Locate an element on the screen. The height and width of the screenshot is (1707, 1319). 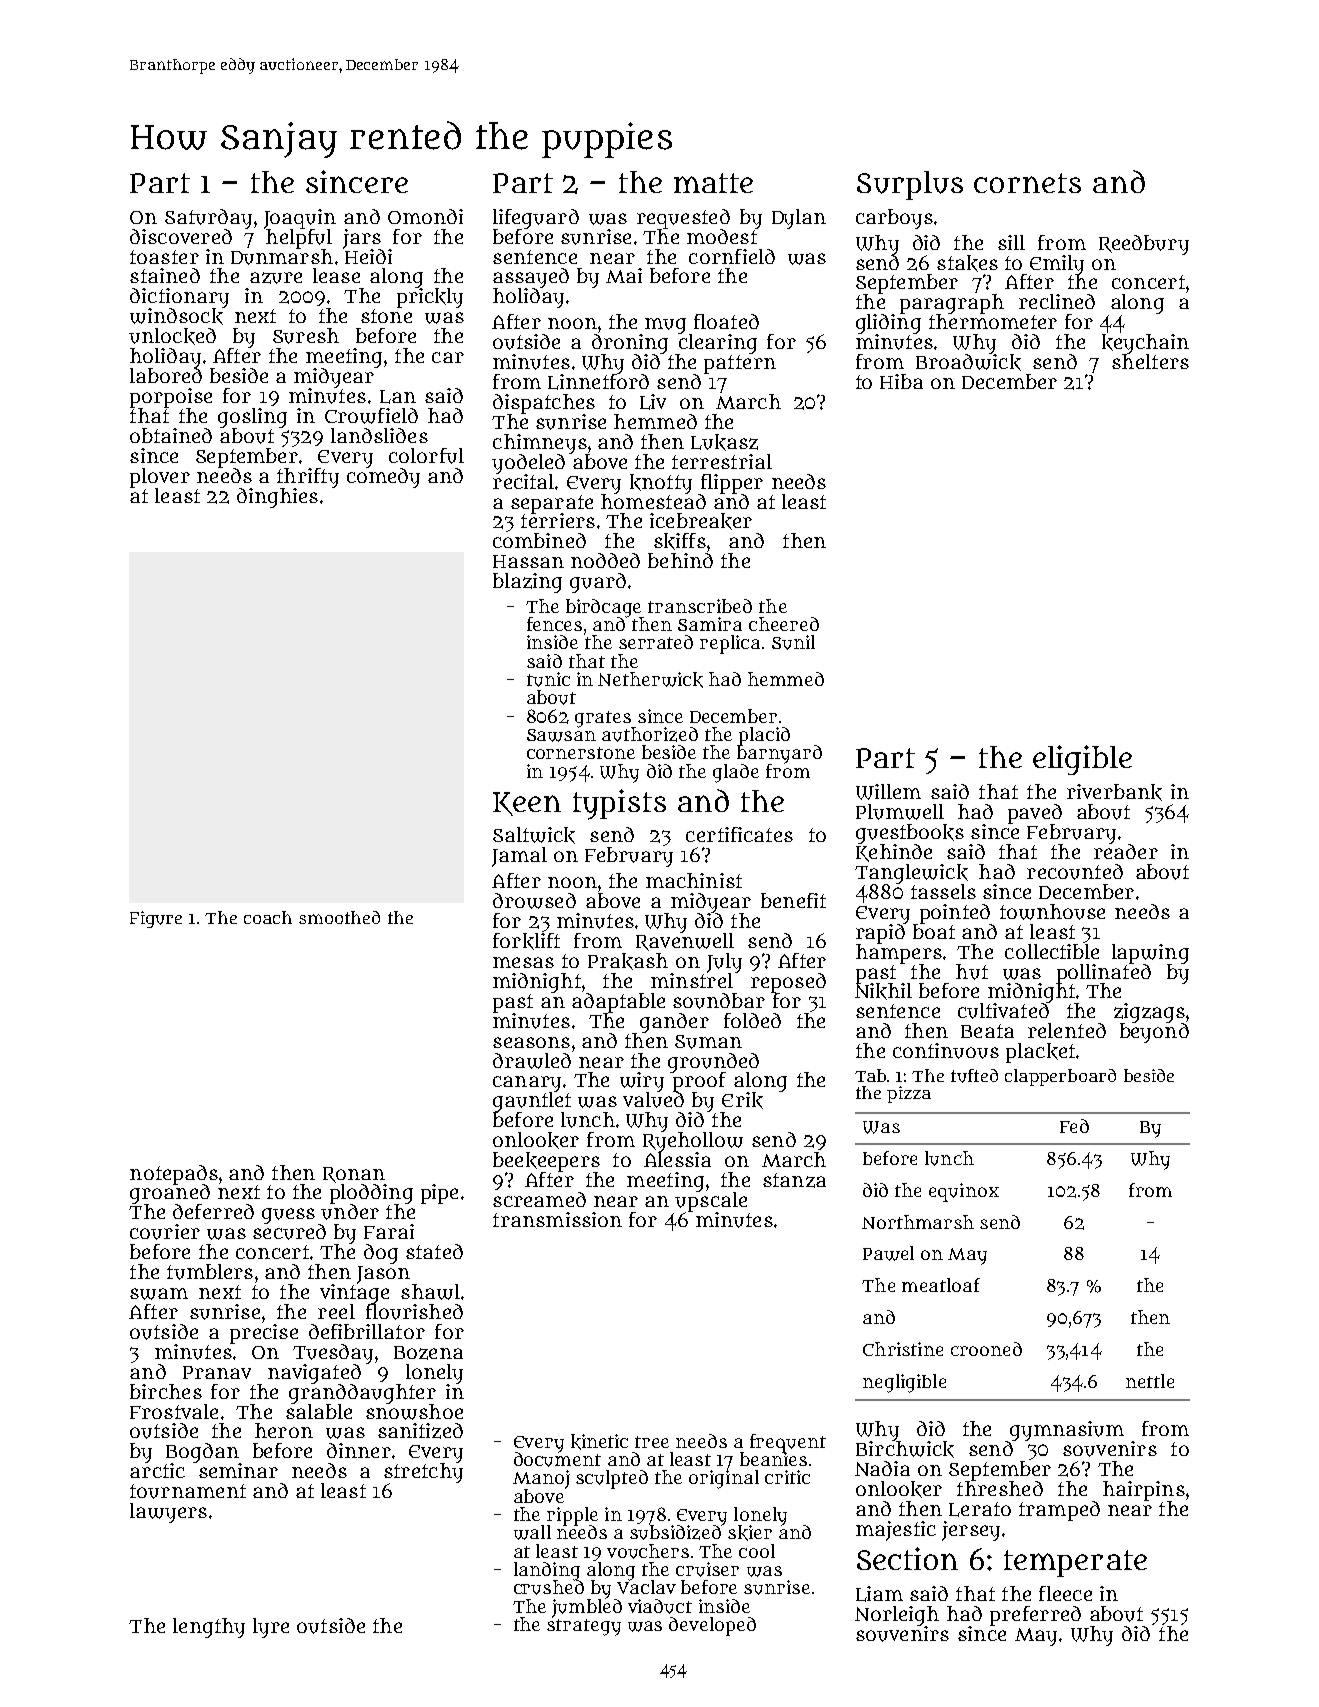
Keen is located at coordinates (527, 804).
